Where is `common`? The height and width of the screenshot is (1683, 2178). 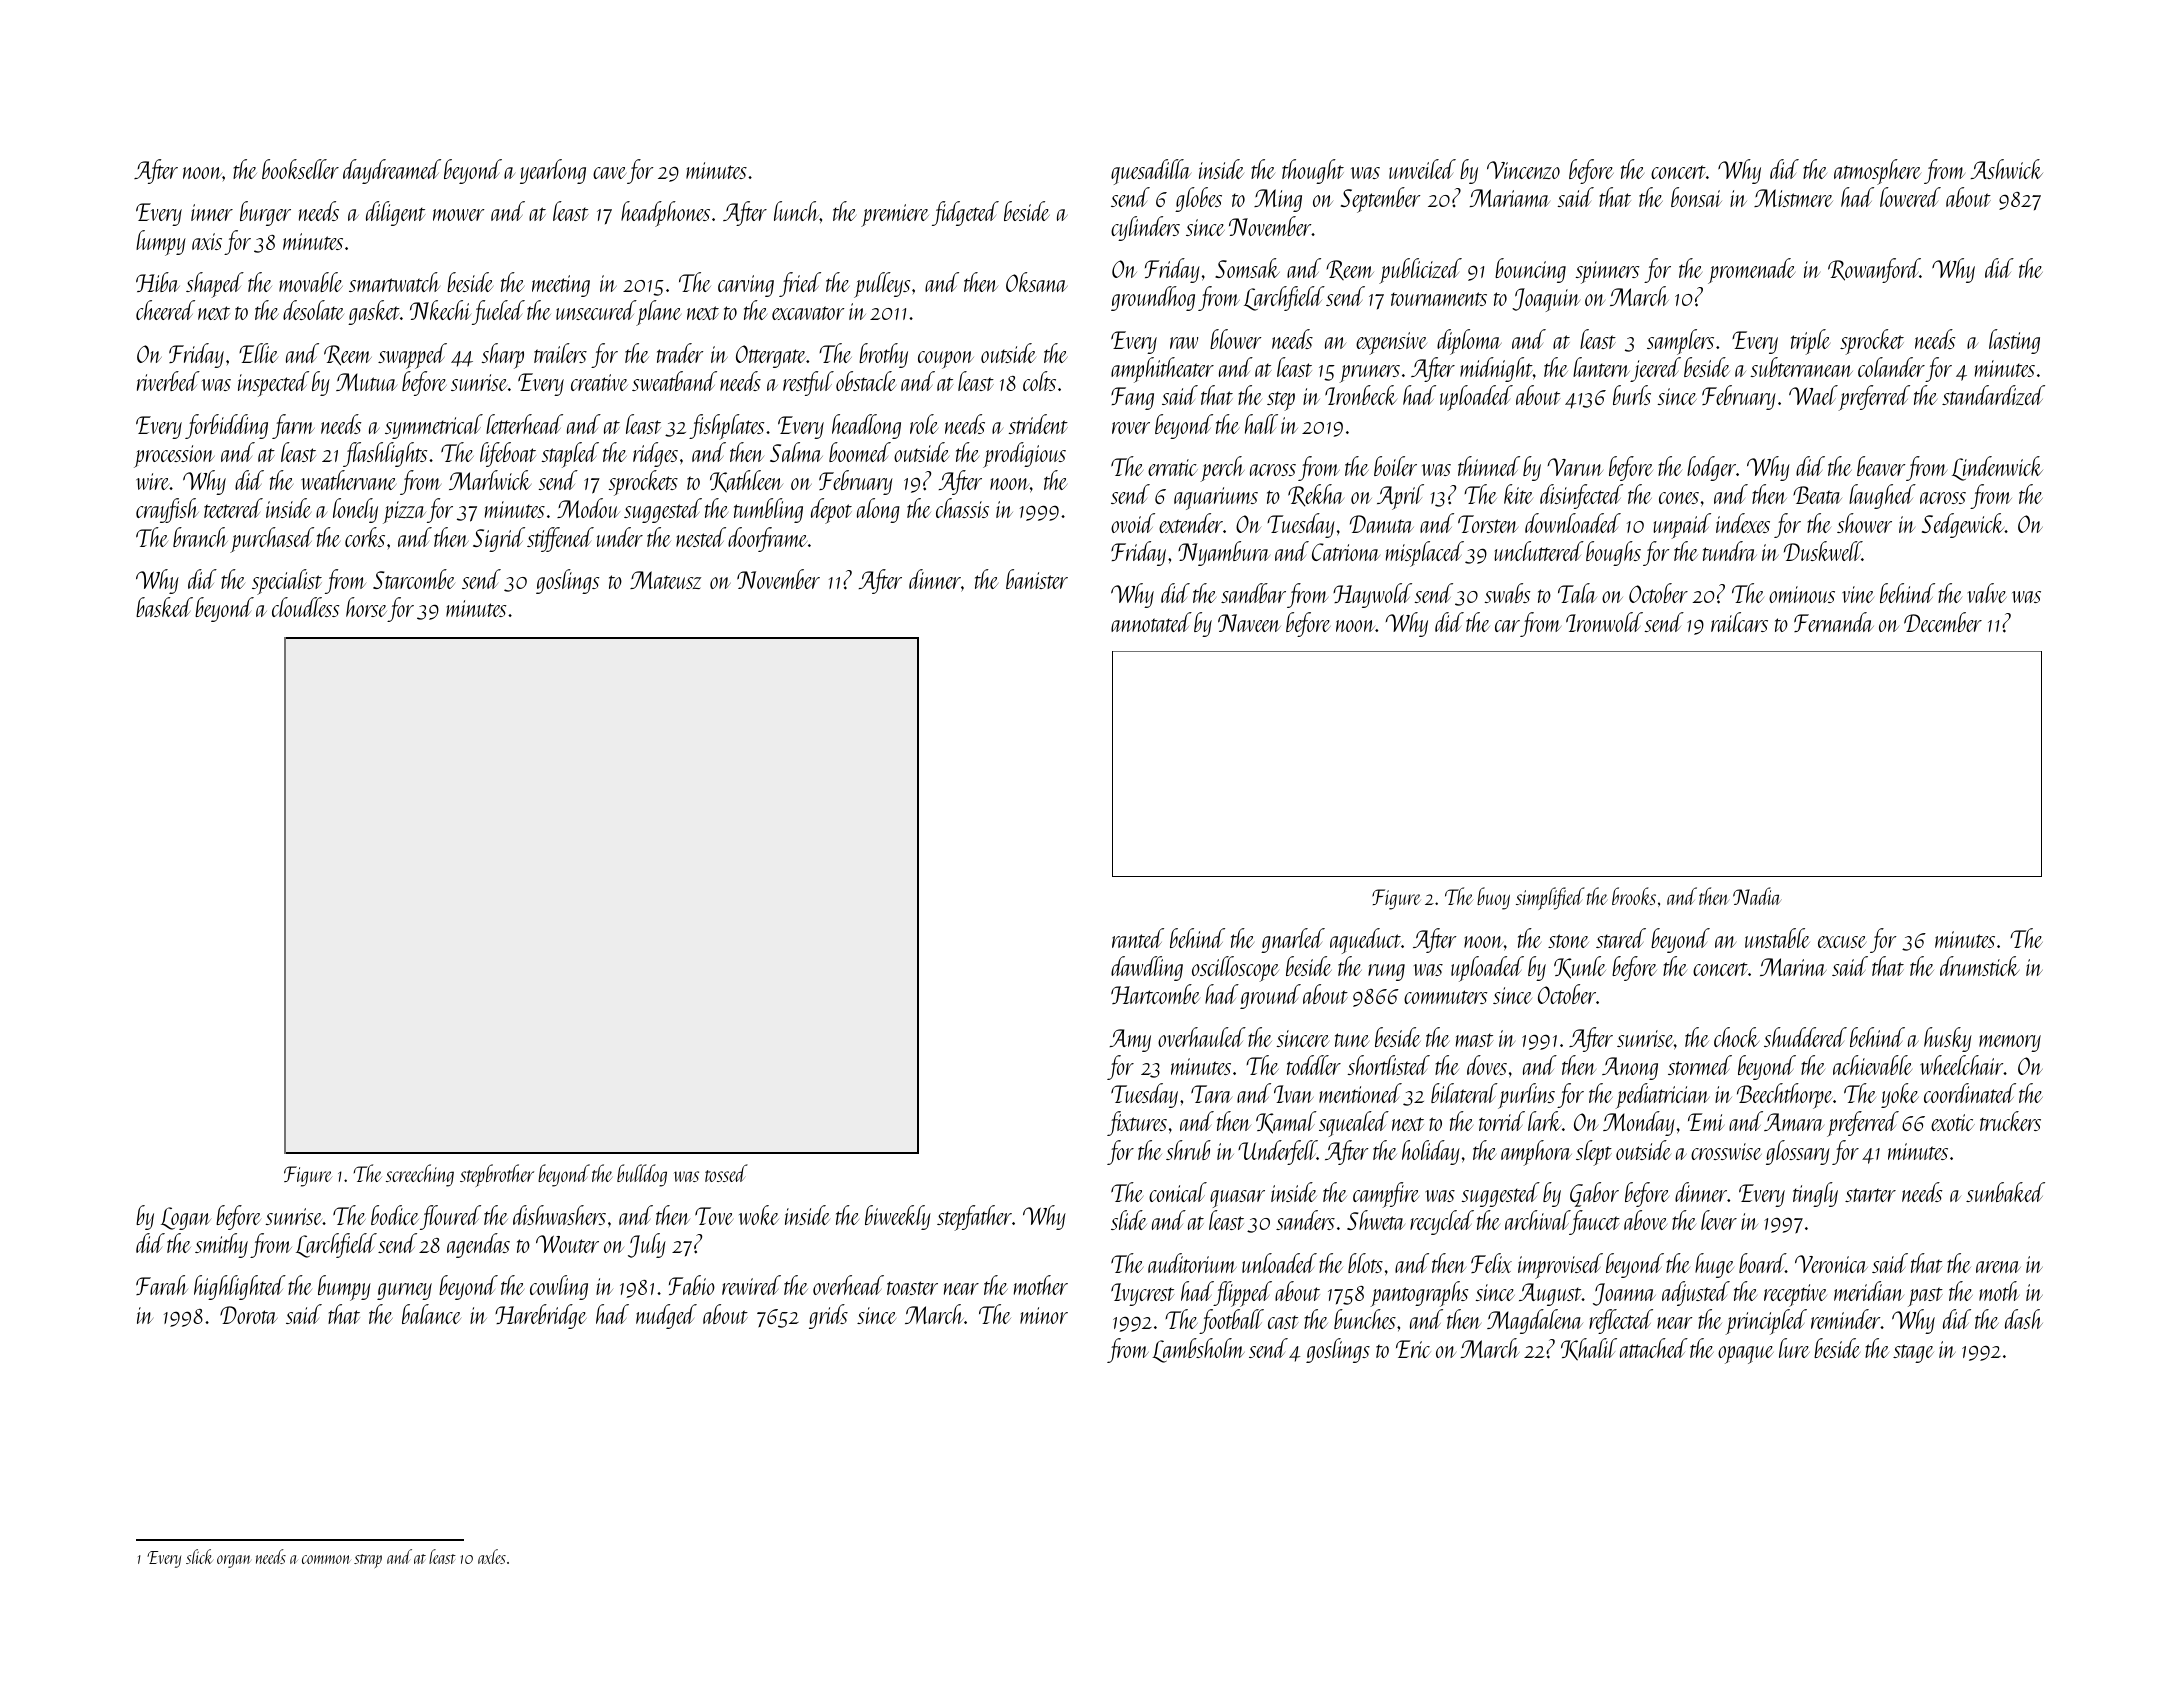 common is located at coordinates (326, 1559).
